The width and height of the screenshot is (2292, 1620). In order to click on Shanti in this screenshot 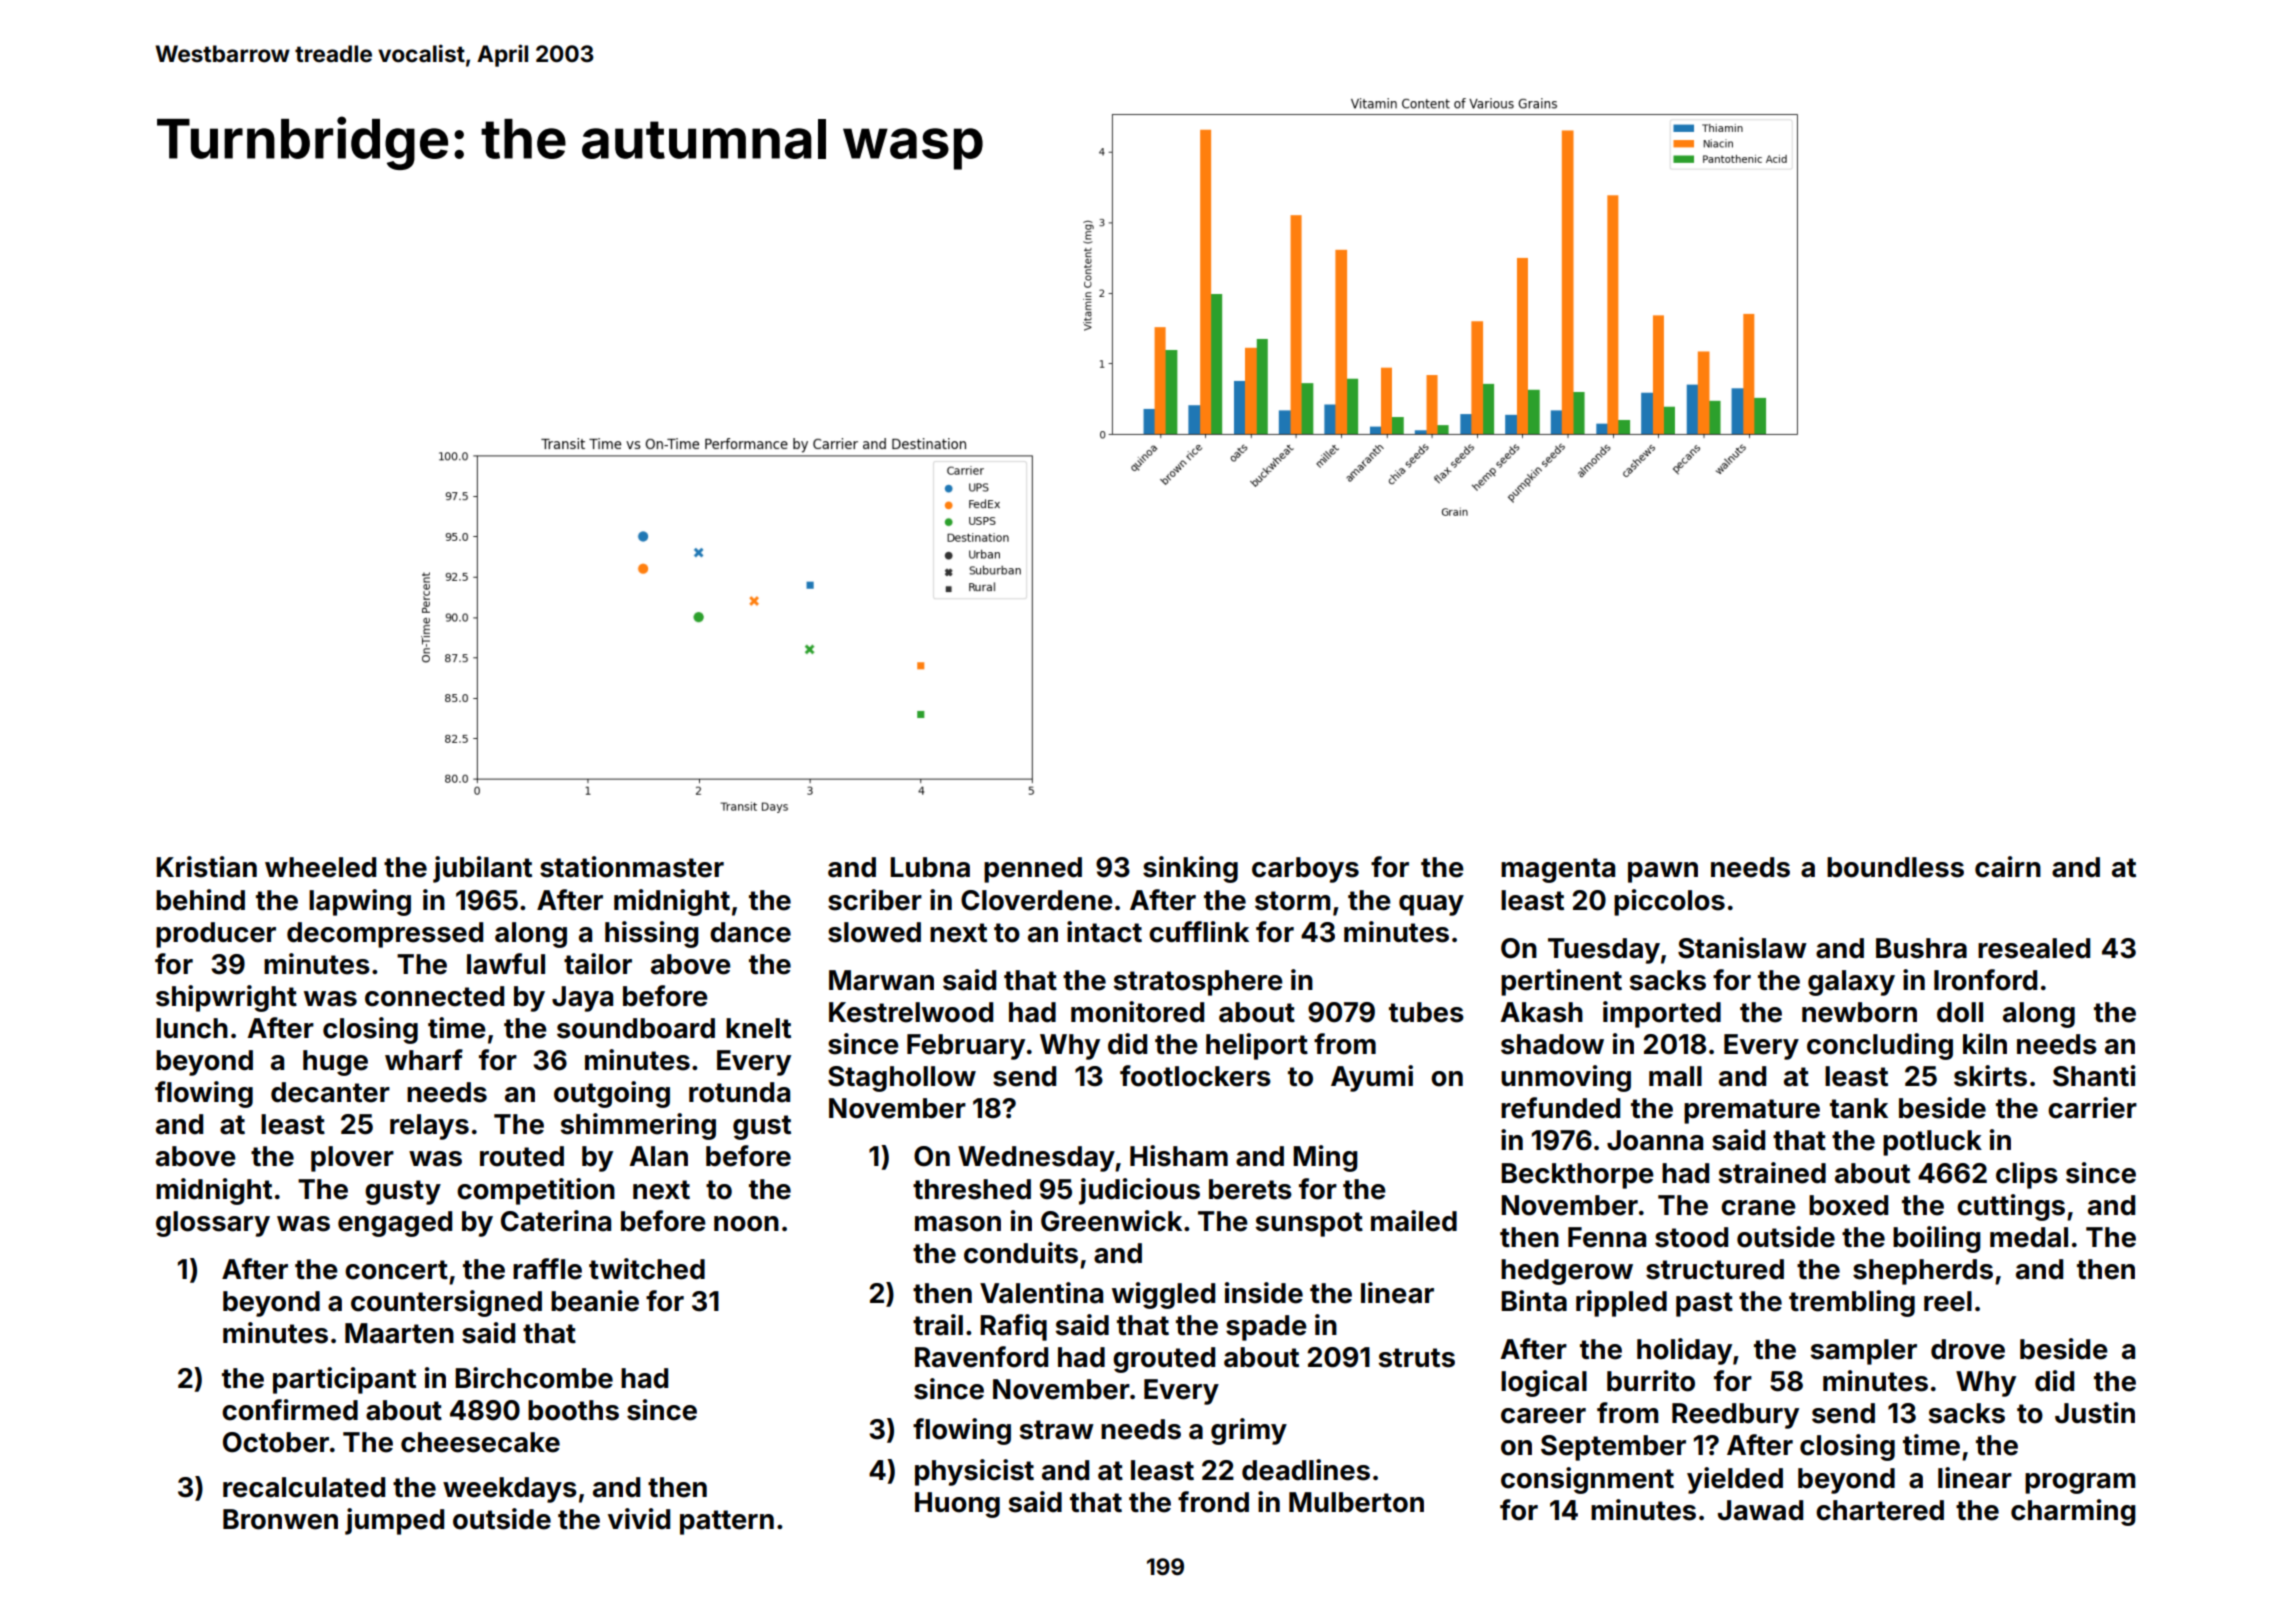, I will do `click(2094, 1076)`.
